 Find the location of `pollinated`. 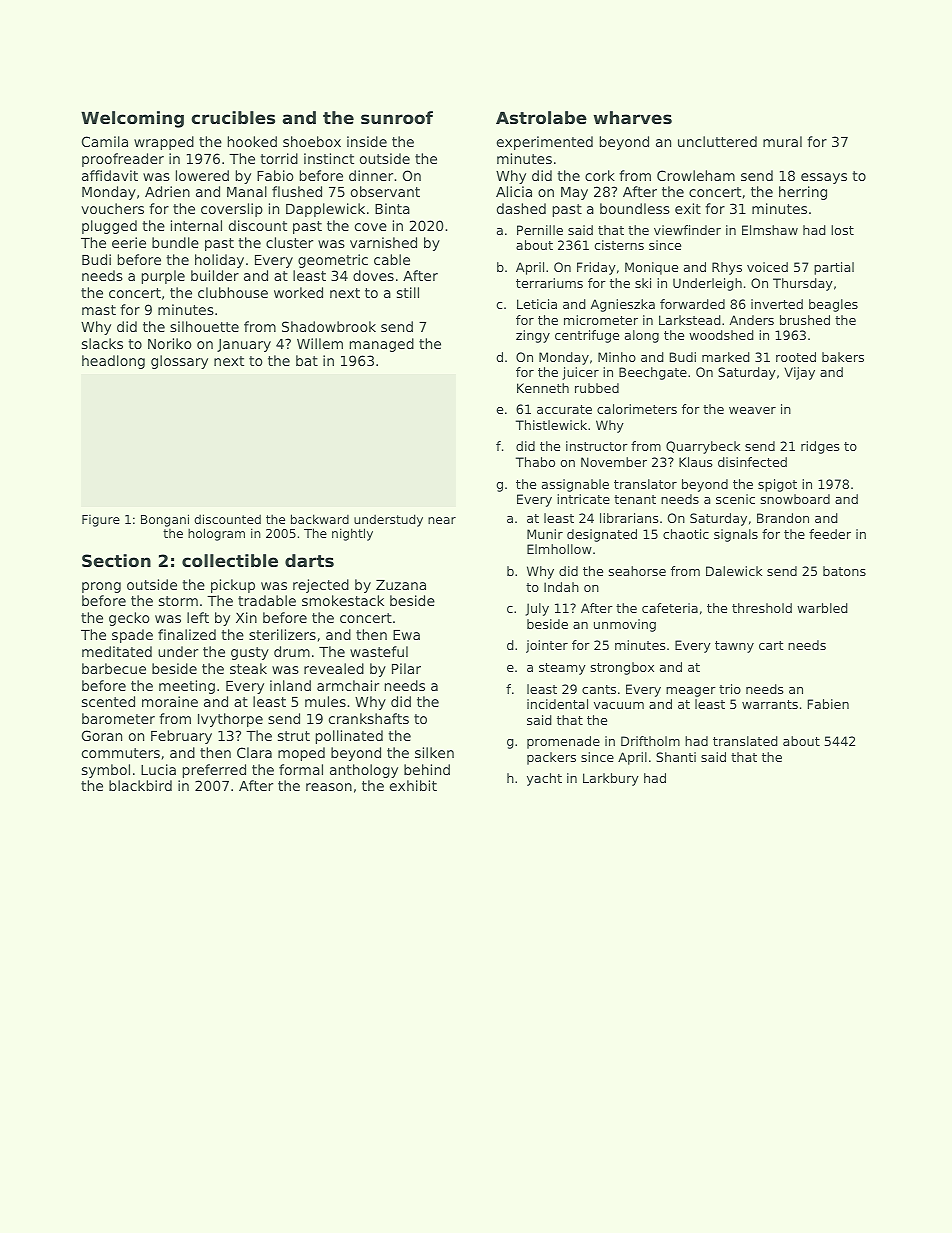

pollinated is located at coordinates (349, 737).
